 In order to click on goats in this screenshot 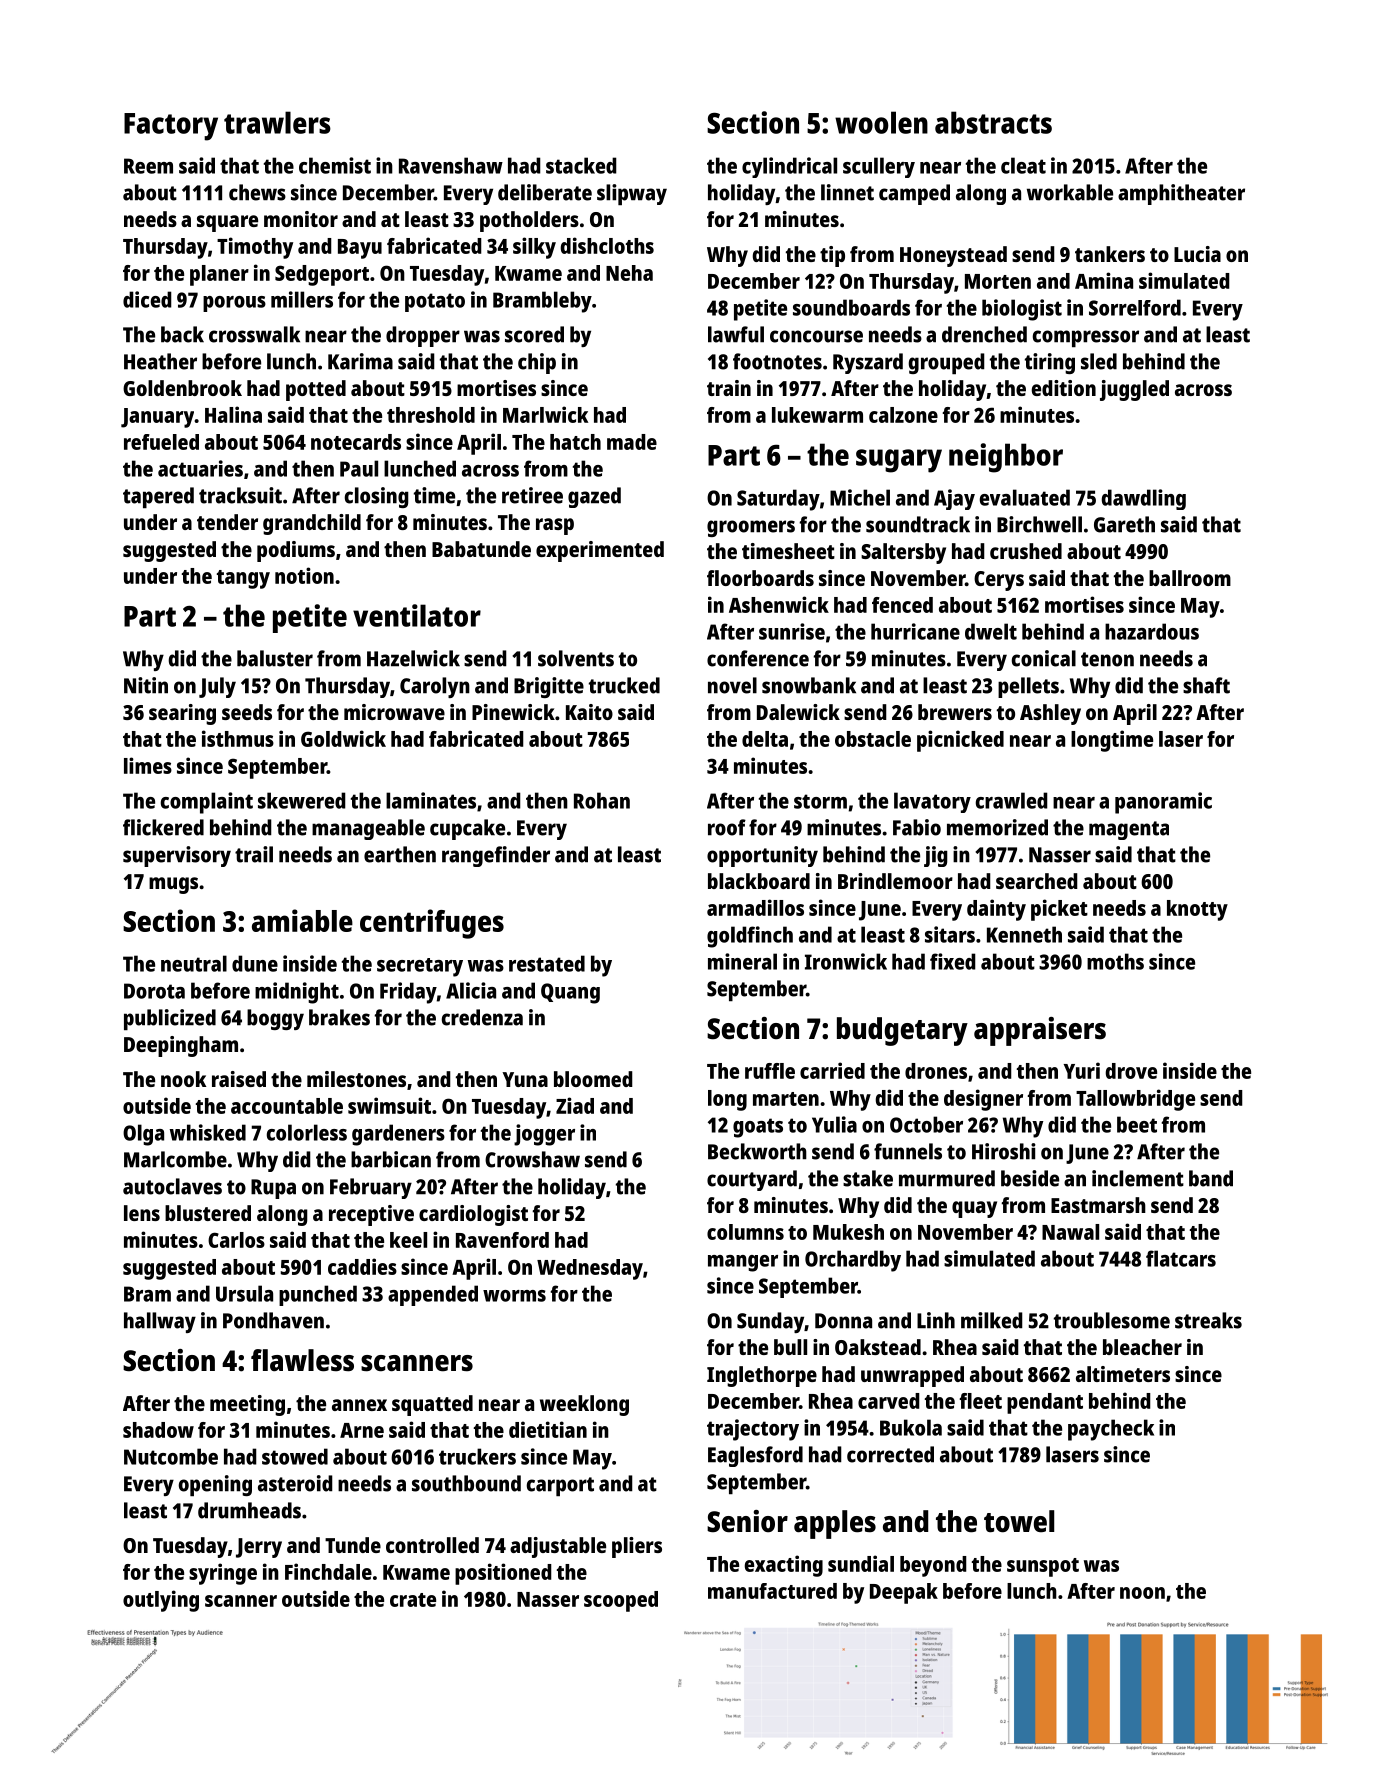, I will do `click(758, 1128)`.
